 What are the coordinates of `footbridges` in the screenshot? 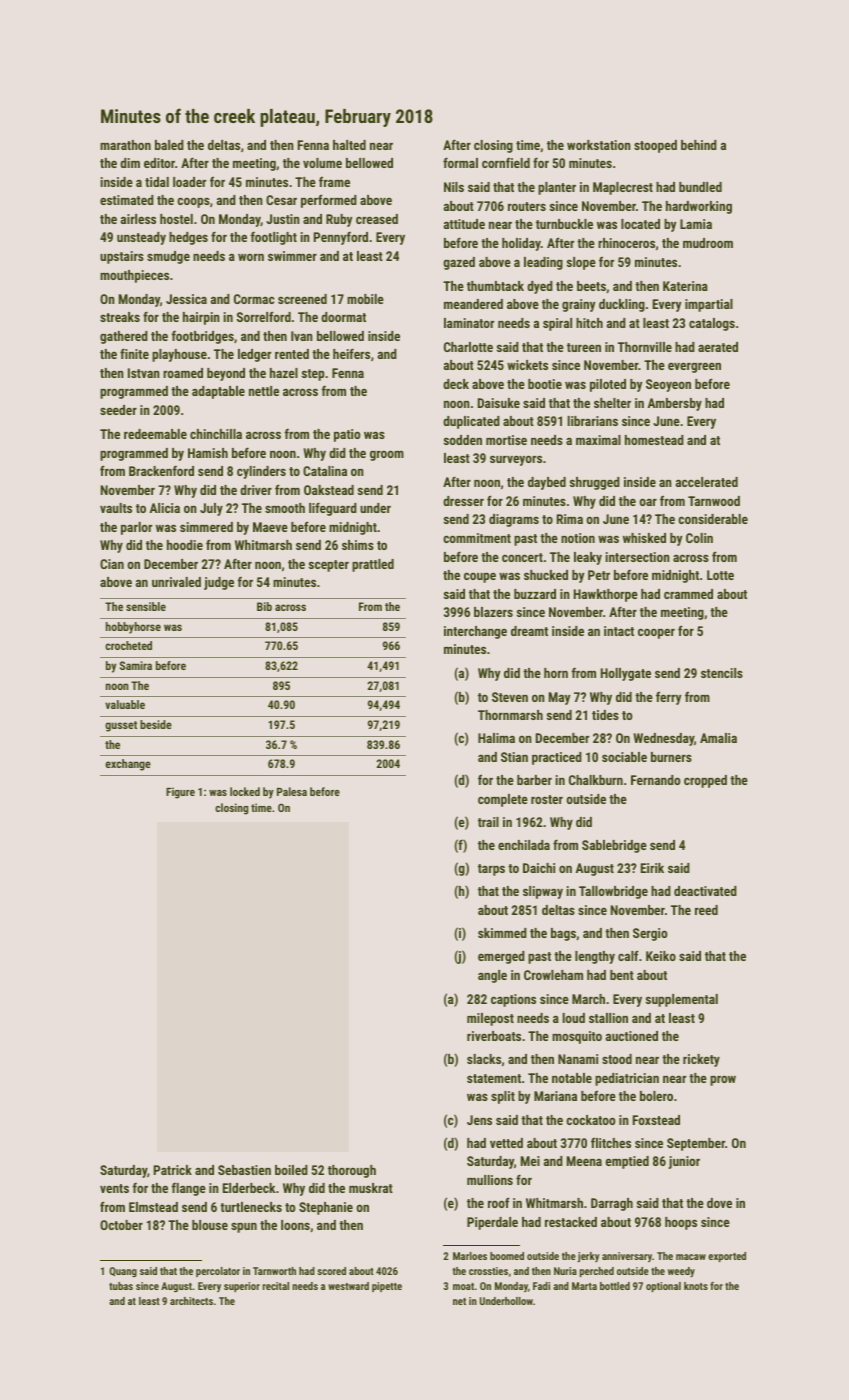 It's located at (202, 337).
